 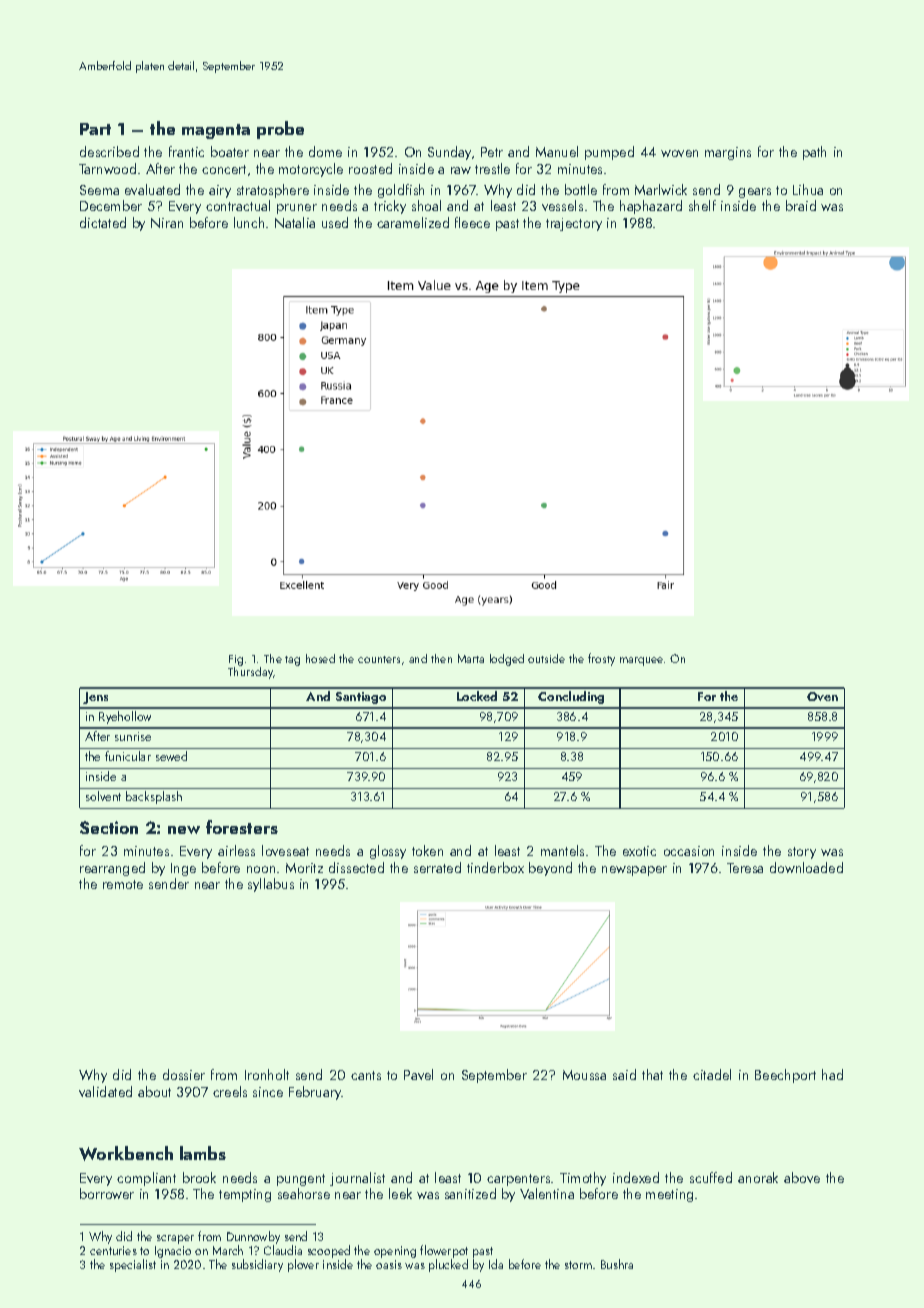 I want to click on Marta, so click(x=471, y=658).
